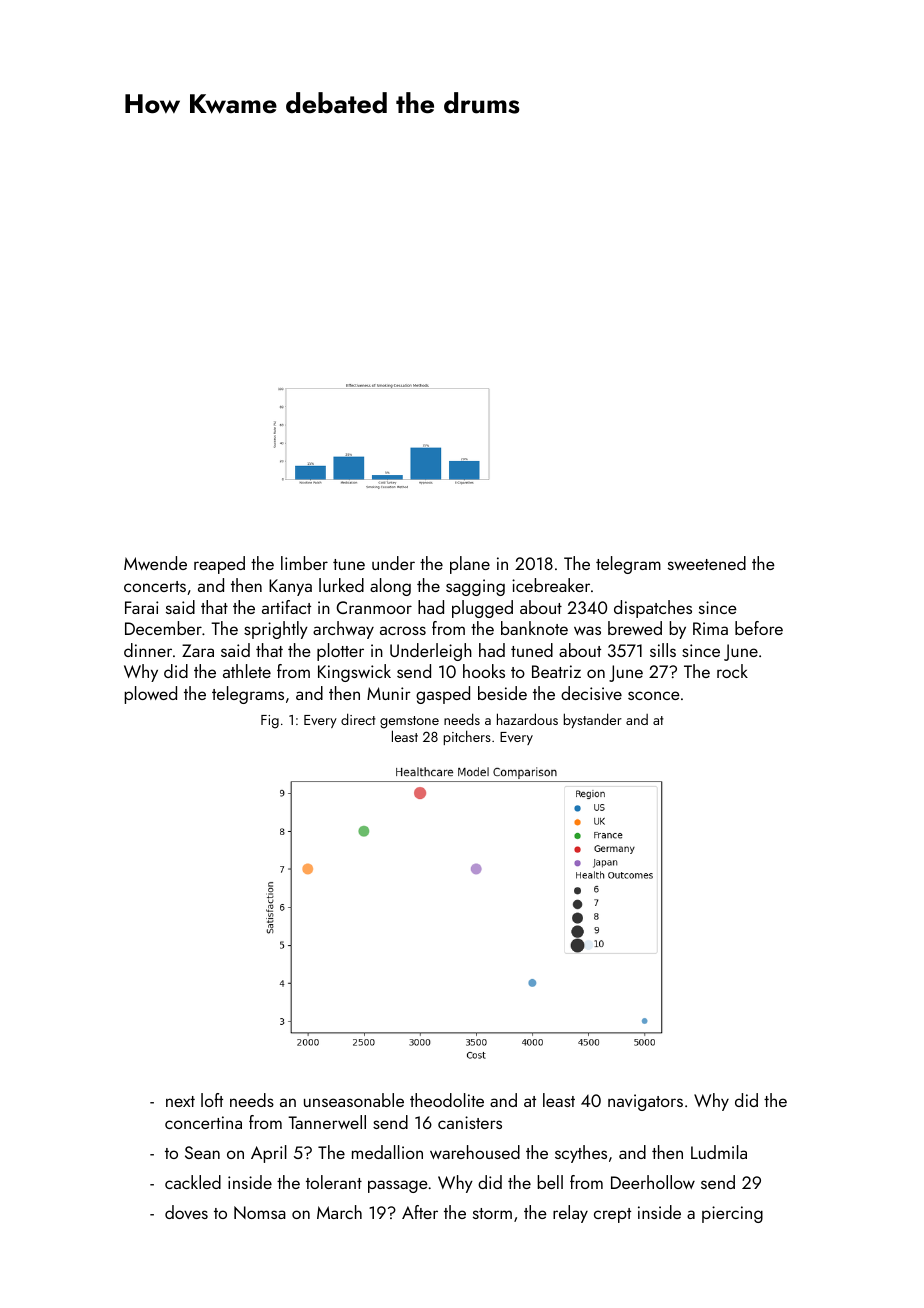  I want to click on doves, so click(186, 1212).
